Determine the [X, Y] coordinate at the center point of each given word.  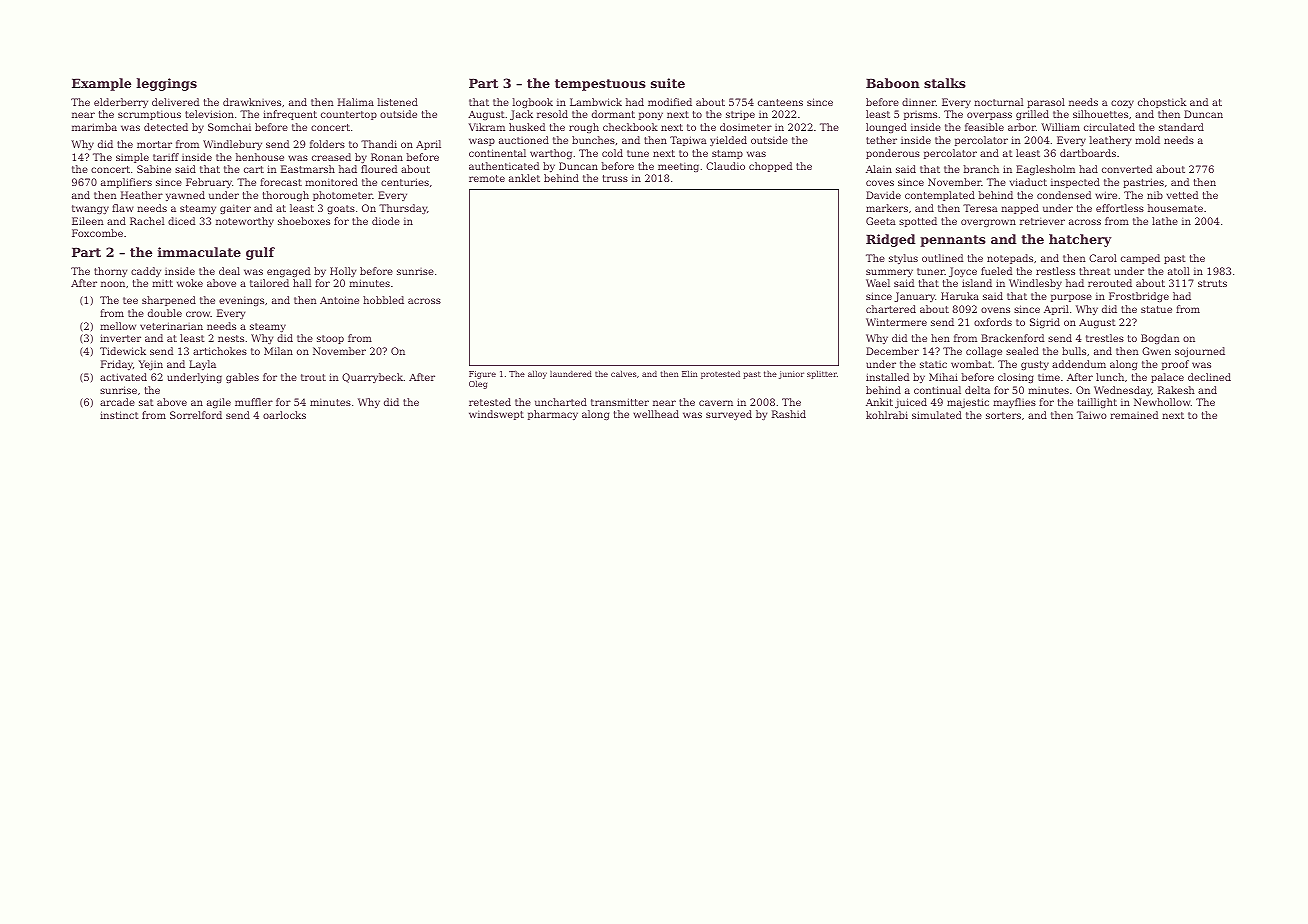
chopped [770, 167]
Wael [878, 283]
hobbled [383, 300]
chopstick [1162, 103]
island [977, 283]
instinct [119, 415]
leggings [166, 84]
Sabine [154, 169]
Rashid [789, 414]
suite [668, 83]
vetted [1182, 195]
